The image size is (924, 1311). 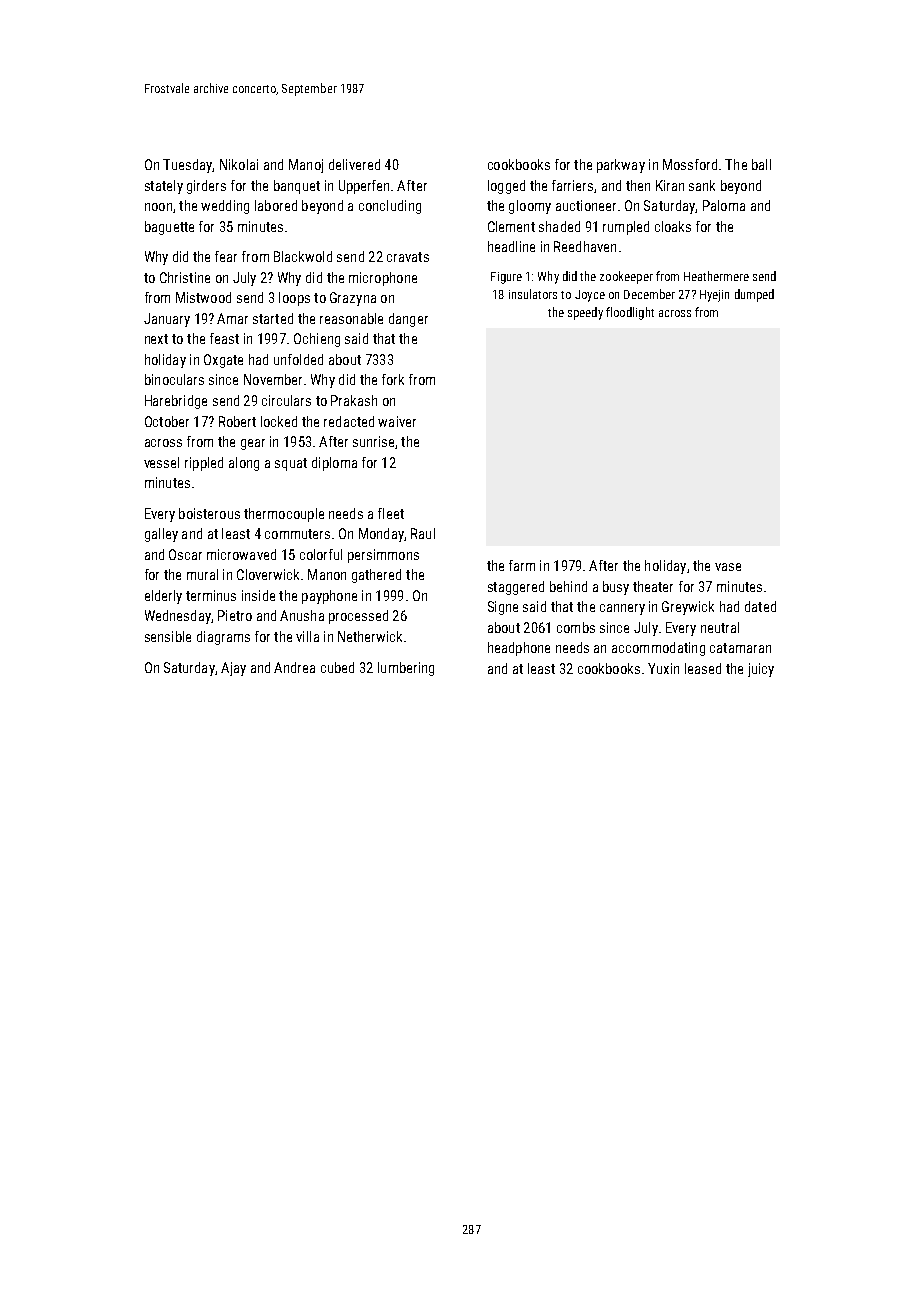 I want to click on Cloverwick, so click(x=268, y=574).
